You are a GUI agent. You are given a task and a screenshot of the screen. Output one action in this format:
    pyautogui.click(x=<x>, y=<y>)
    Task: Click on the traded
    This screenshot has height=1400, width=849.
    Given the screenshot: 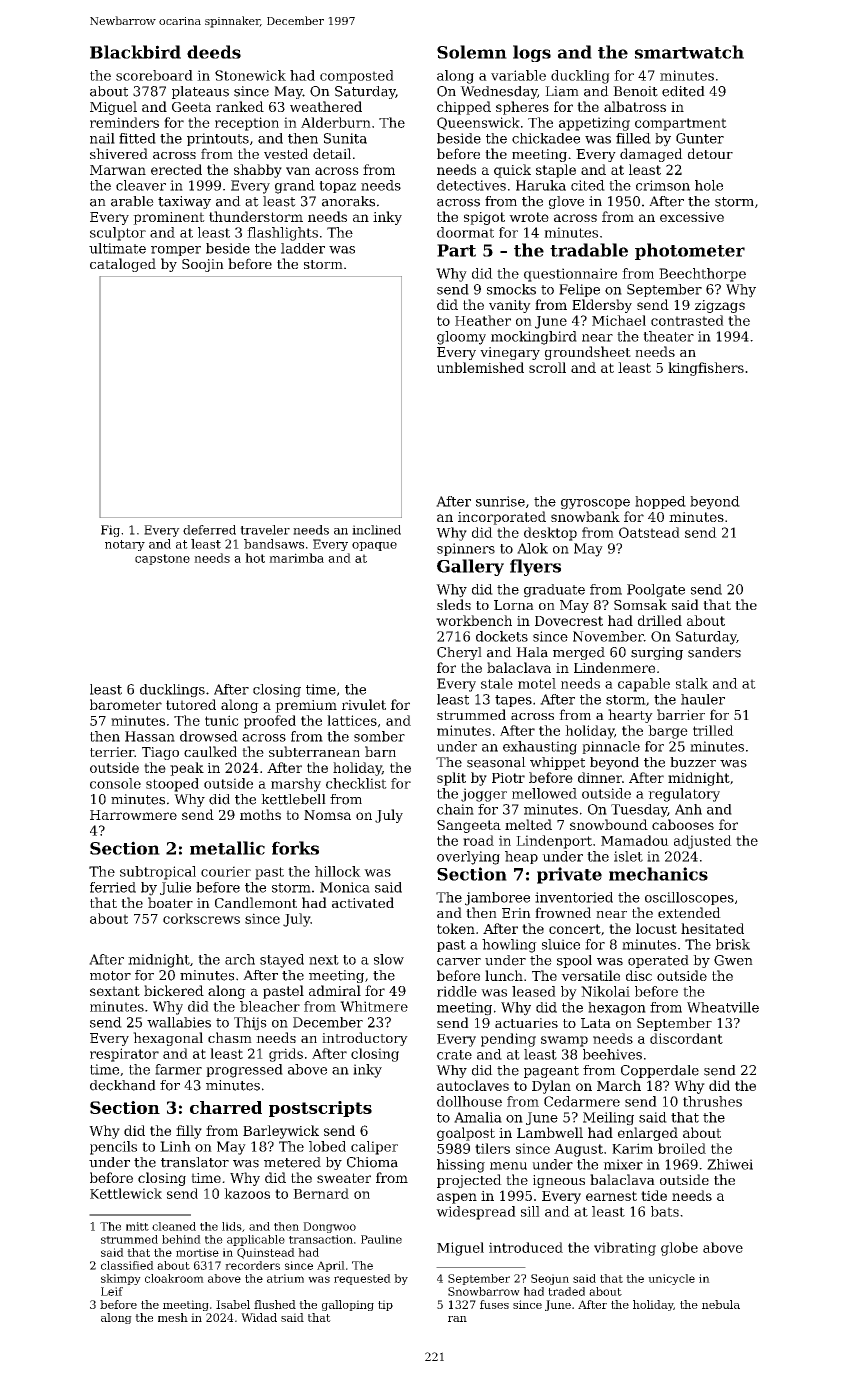 What is the action you would take?
    pyautogui.click(x=566, y=1291)
